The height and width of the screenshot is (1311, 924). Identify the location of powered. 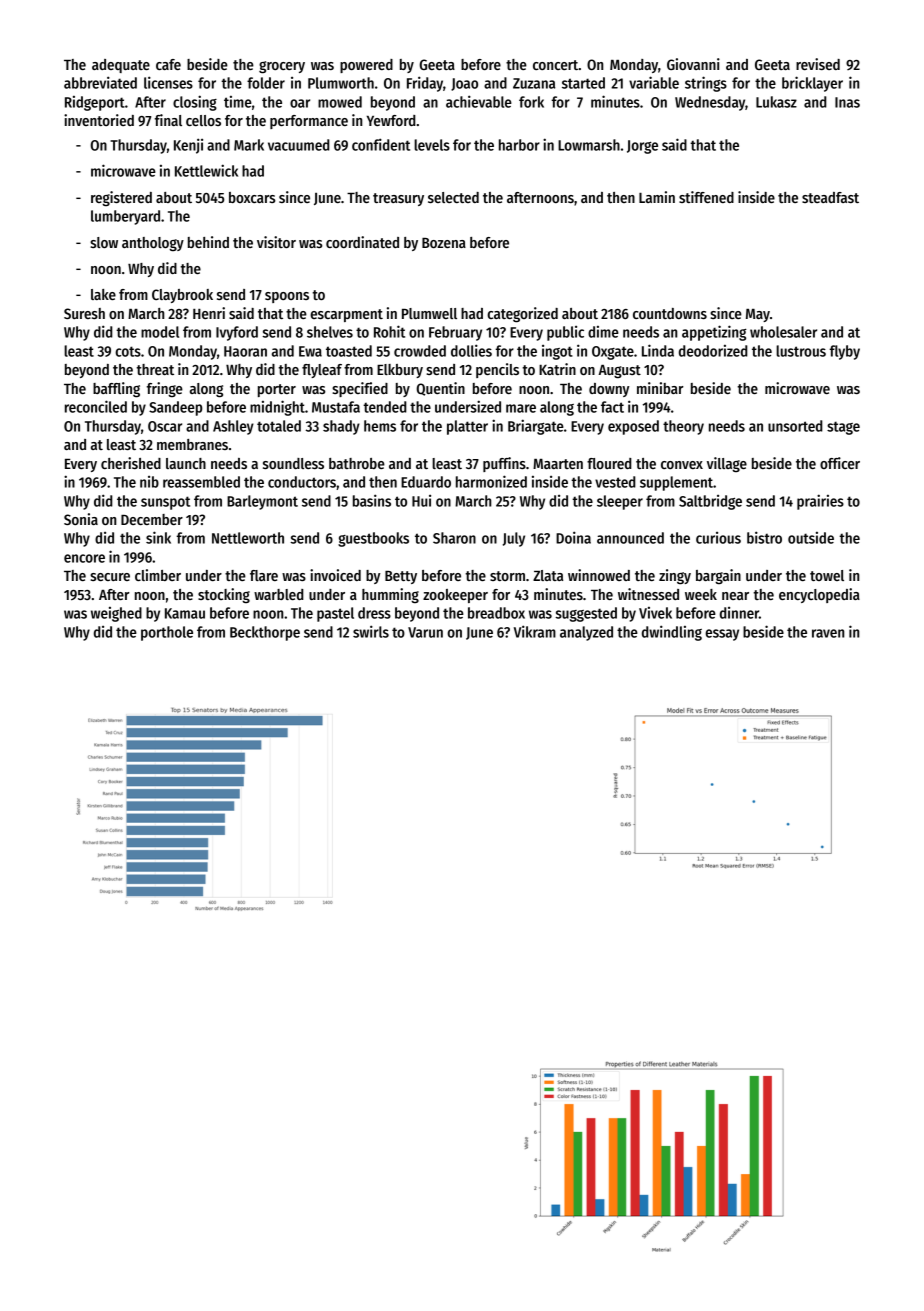
(366, 66).
